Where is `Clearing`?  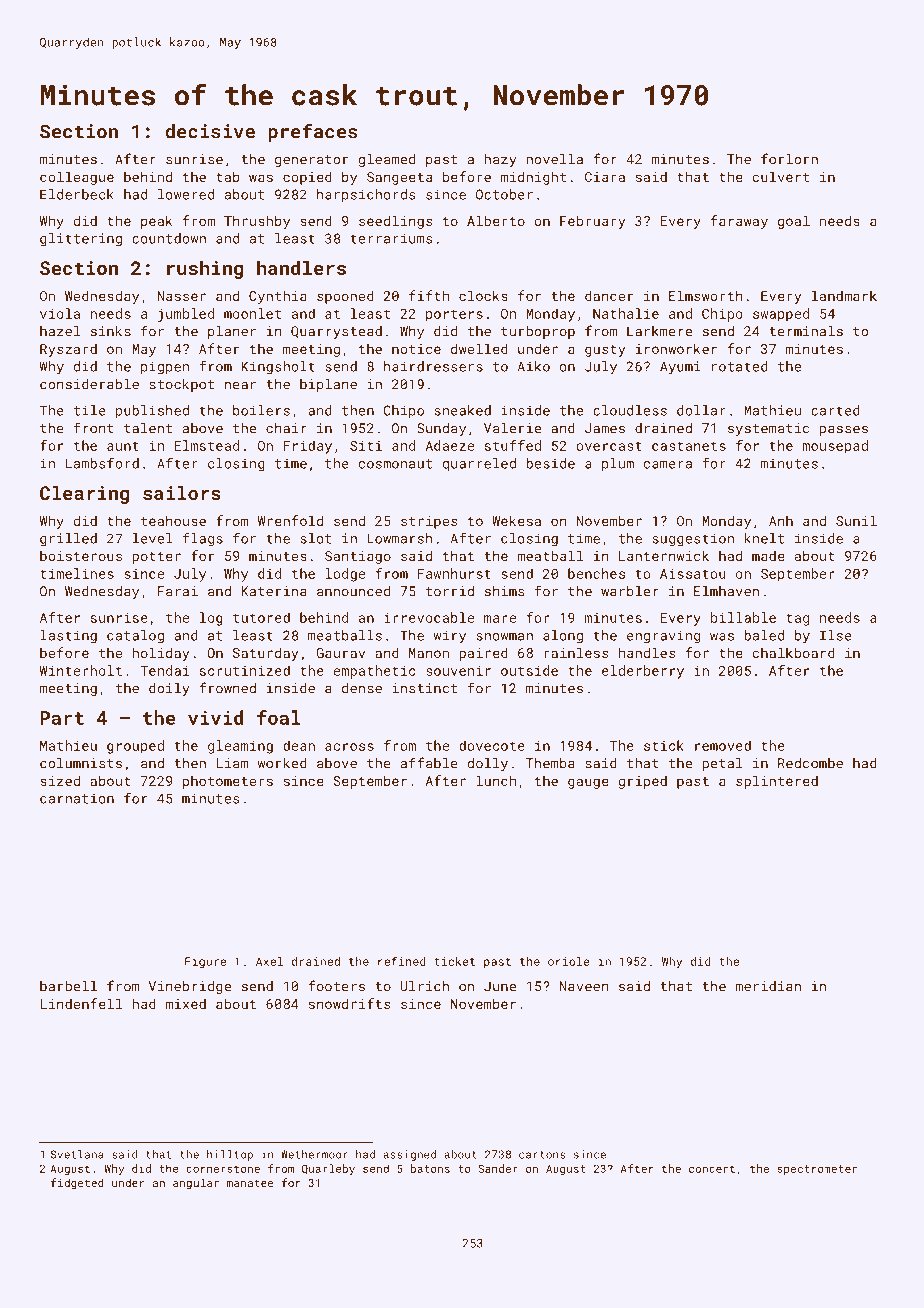
Clearing is located at coordinates (84, 494).
